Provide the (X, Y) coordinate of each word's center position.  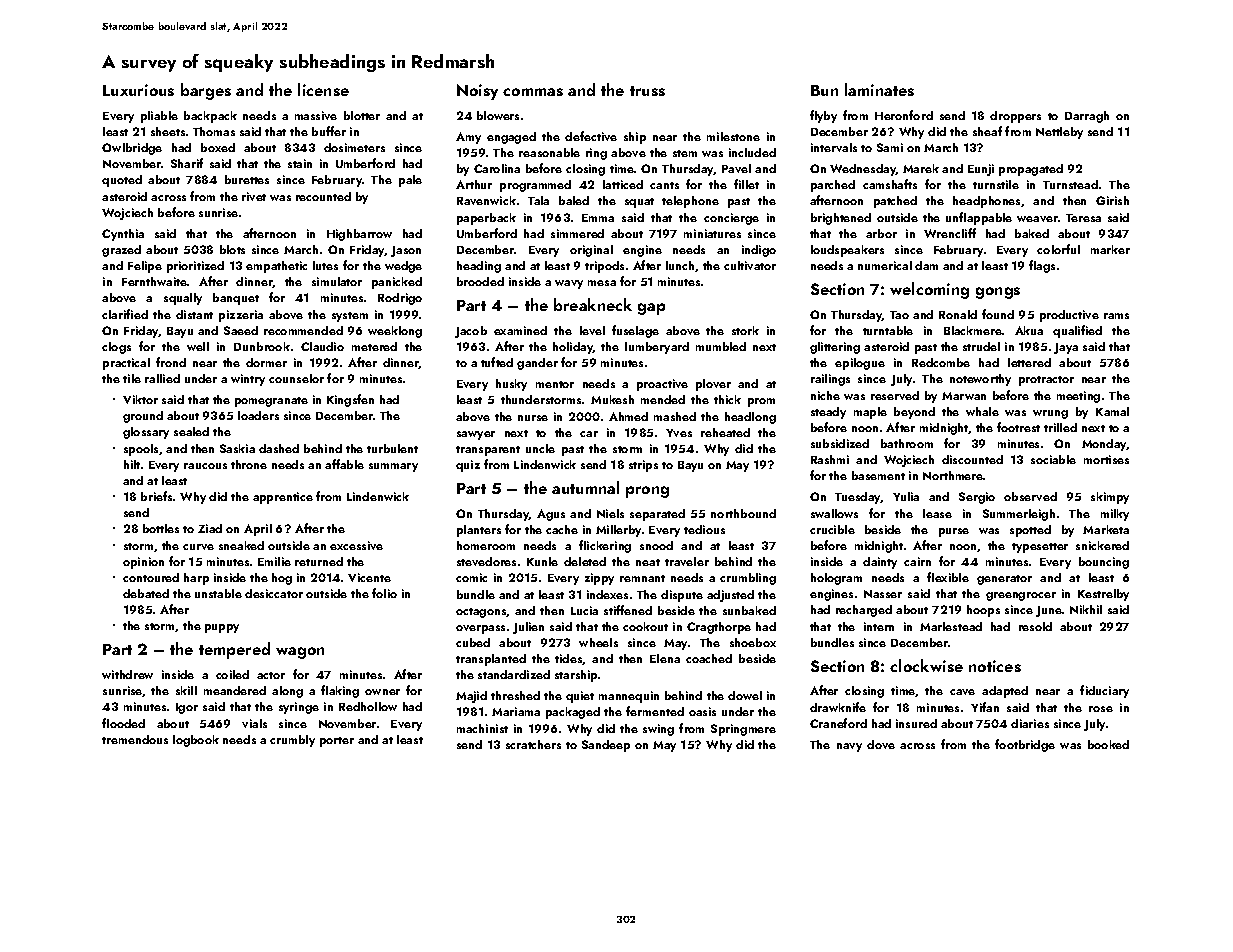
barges (206, 91)
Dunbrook (262, 346)
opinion (143, 563)
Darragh (1087, 117)
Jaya (1066, 348)
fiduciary (1104, 691)
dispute (682, 596)
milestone (733, 136)
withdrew (127, 674)
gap (651, 309)
